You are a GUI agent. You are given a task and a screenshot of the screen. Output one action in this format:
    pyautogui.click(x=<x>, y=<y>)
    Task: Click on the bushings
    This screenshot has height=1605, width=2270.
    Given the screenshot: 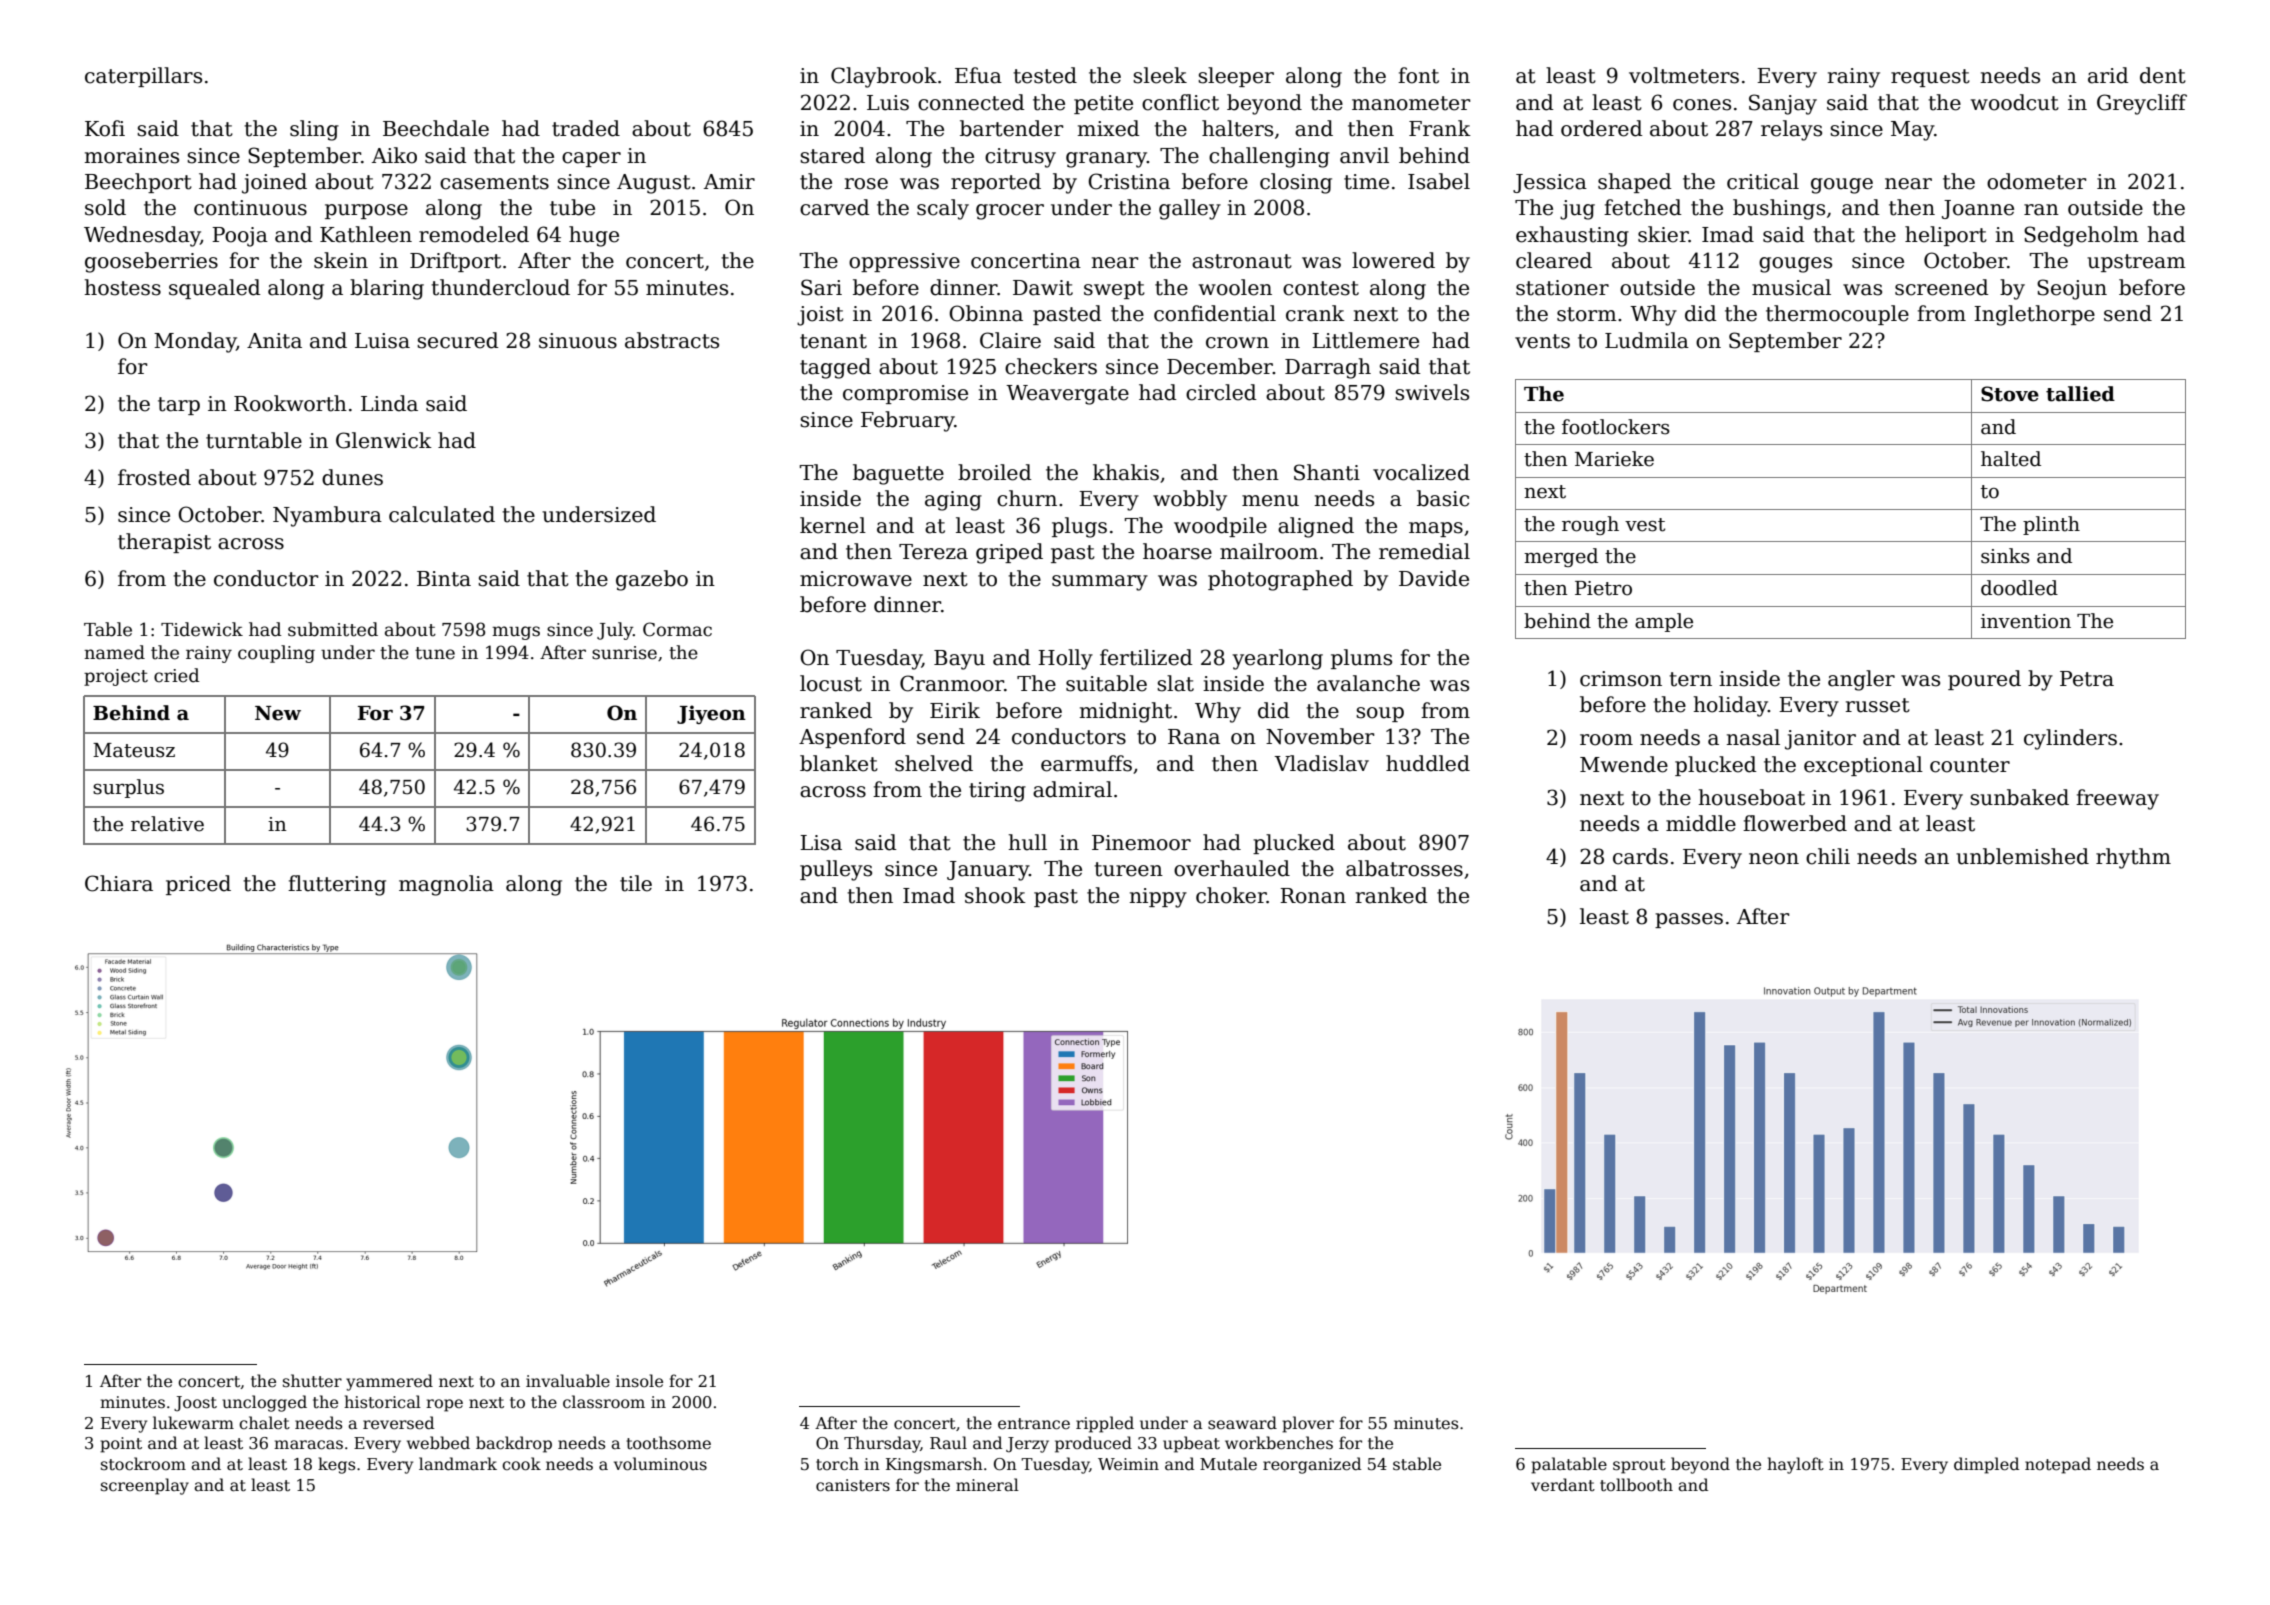 What is the action you would take?
    pyautogui.click(x=1779, y=209)
